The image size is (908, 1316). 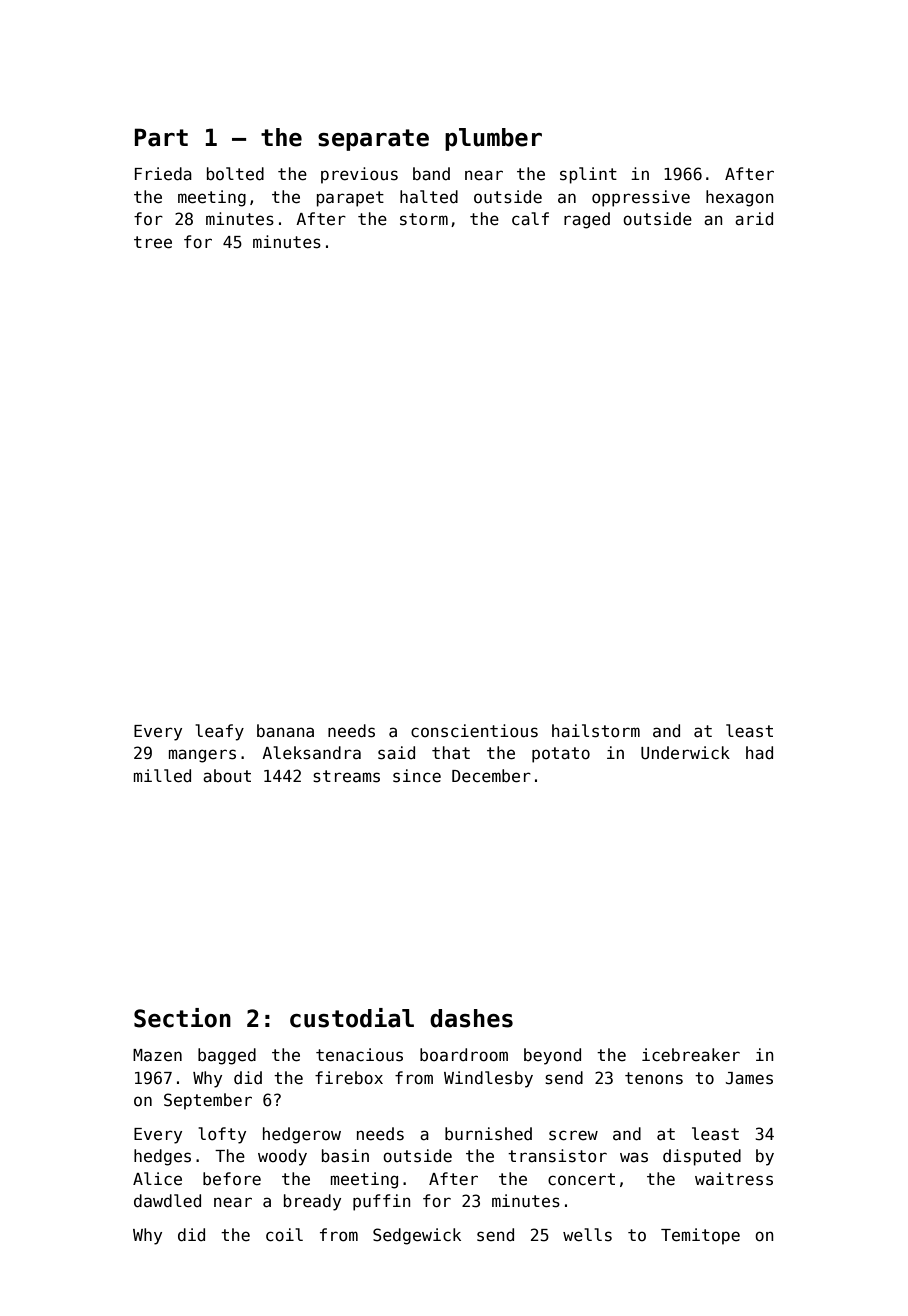 I want to click on was, so click(x=634, y=1157).
